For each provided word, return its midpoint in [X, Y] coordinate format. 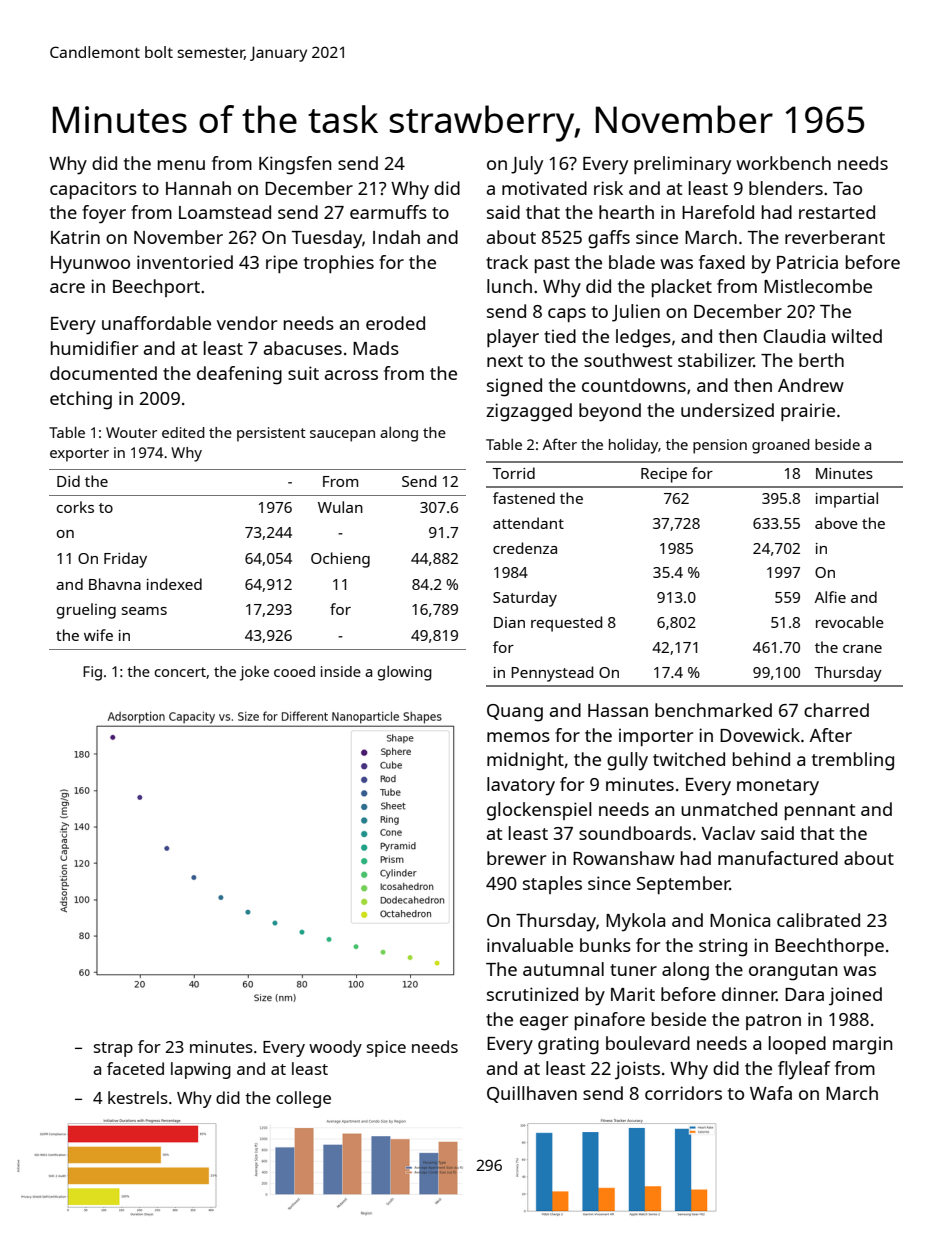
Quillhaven [532, 1094]
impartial [847, 500]
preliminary [682, 165]
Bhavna [115, 584]
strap [113, 1049]
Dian [509, 622]
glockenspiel [539, 811]
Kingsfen [295, 165]
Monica [740, 920]
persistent [271, 434]
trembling [853, 761]
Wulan [340, 507]
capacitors [93, 190]
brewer [516, 858]
